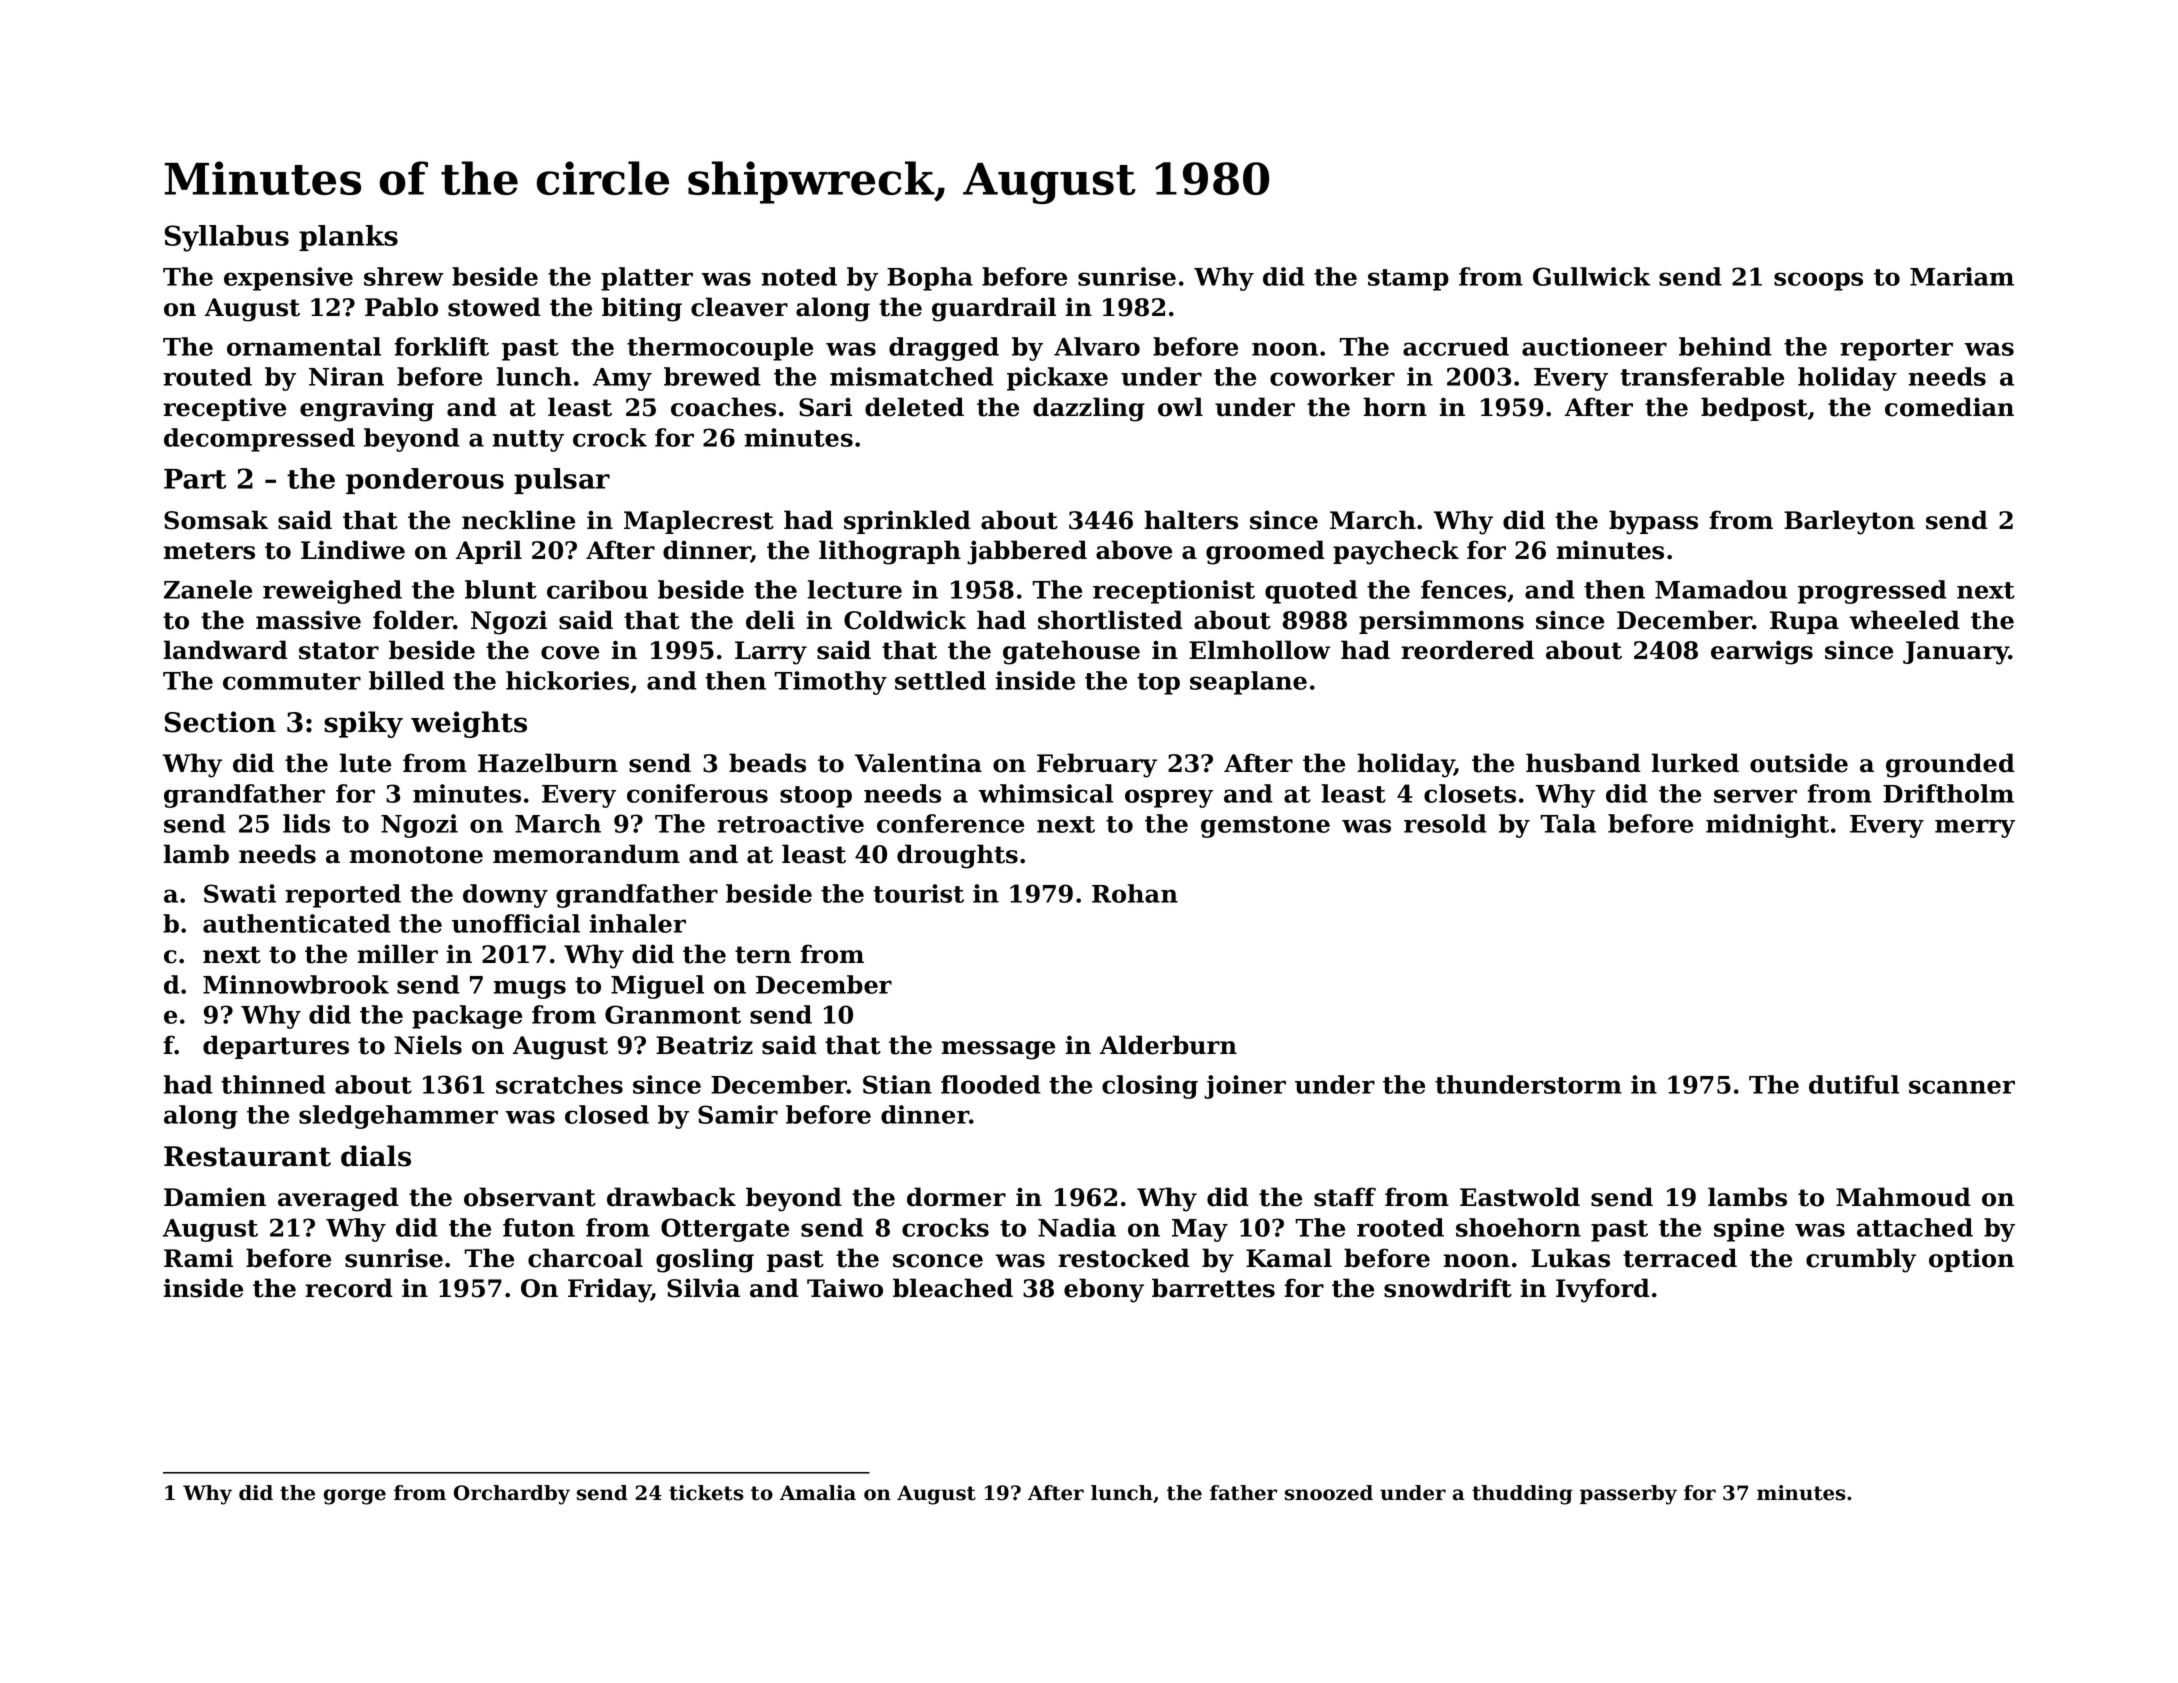 Image resolution: width=2178 pixels, height=1683 pixels. Describe the element at coordinates (930, 279) in the screenshot. I see `Bopha` at that location.
